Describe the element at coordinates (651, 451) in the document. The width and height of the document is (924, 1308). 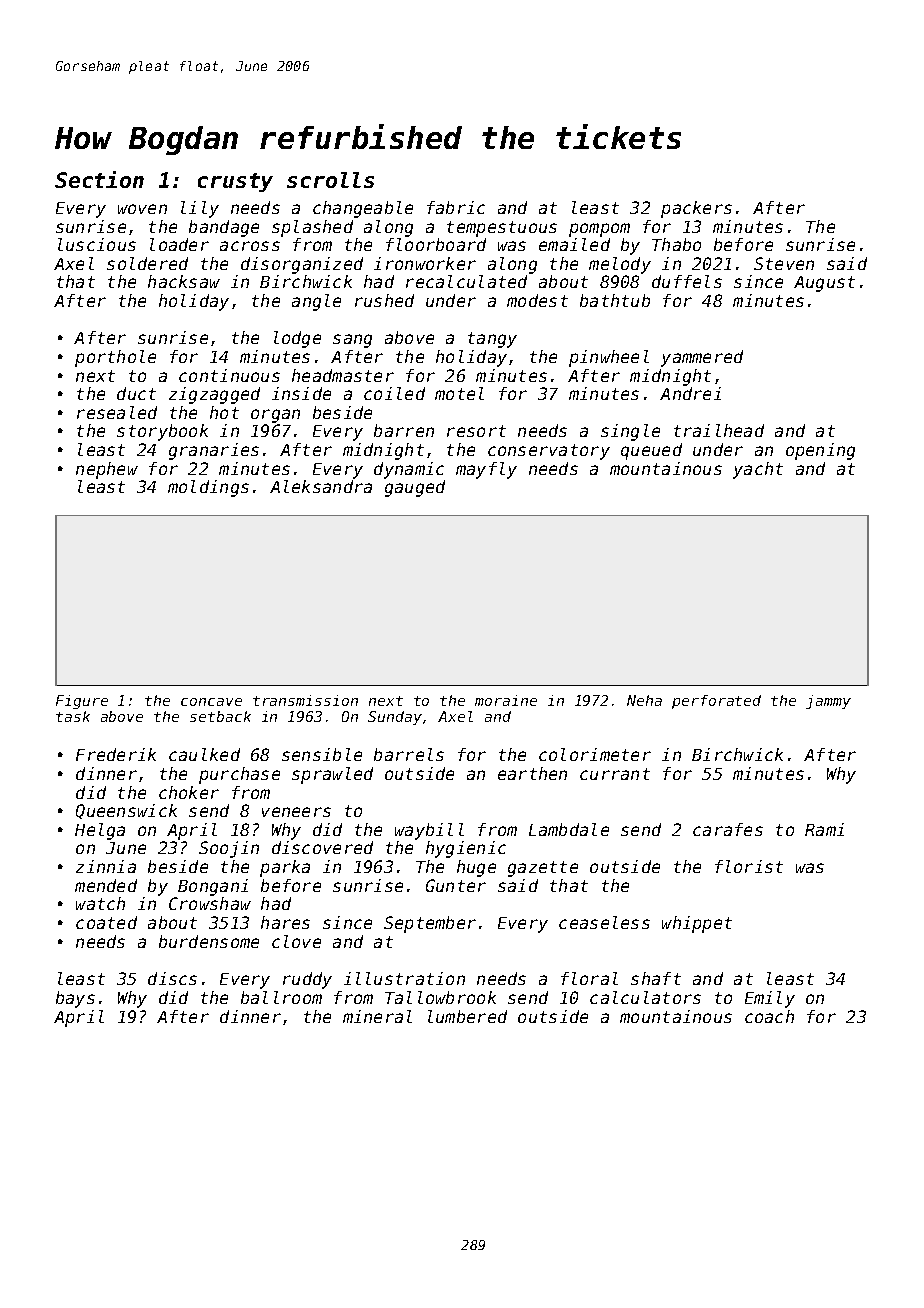
I see `queued` at that location.
